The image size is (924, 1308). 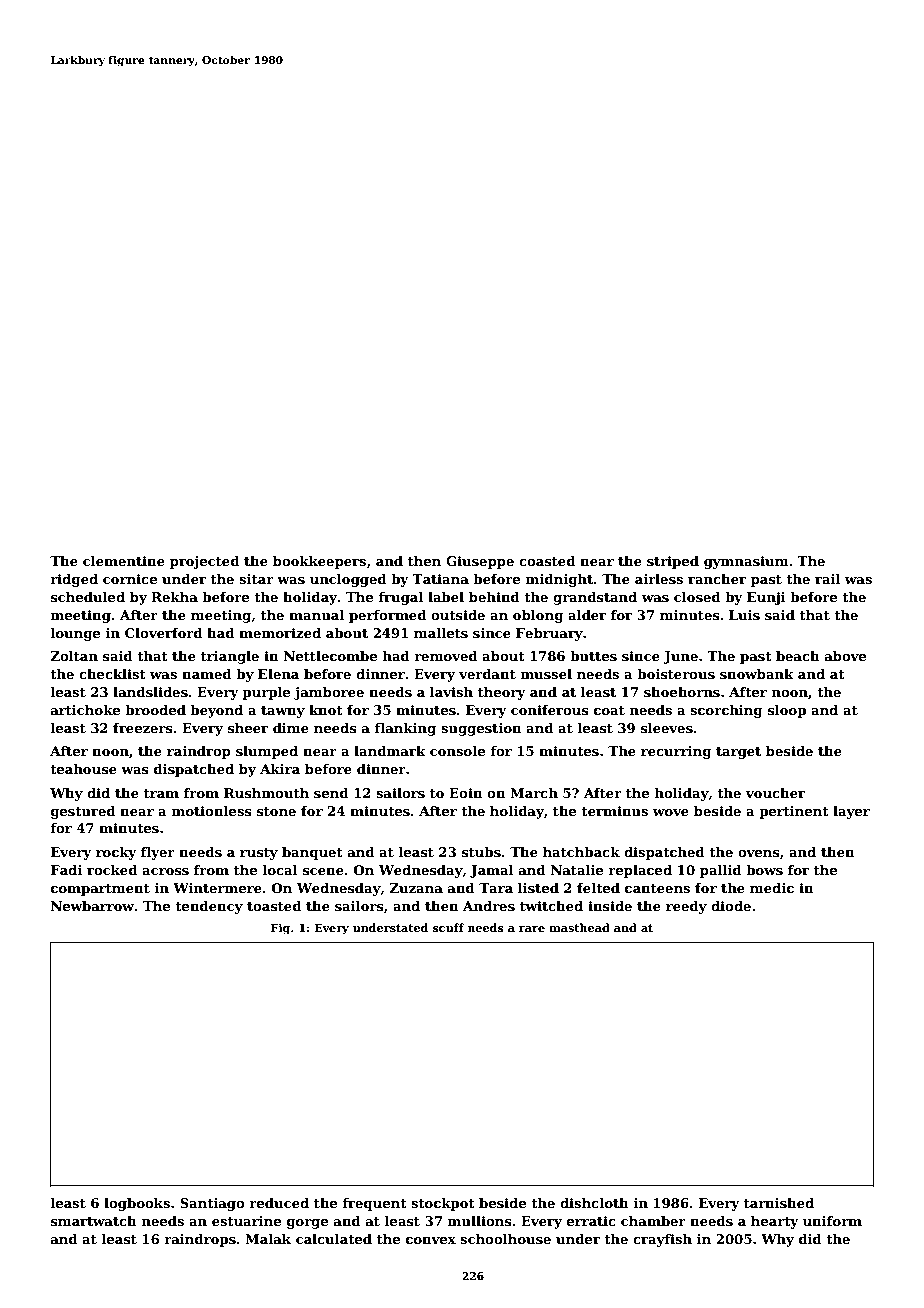 I want to click on target, so click(x=738, y=753).
